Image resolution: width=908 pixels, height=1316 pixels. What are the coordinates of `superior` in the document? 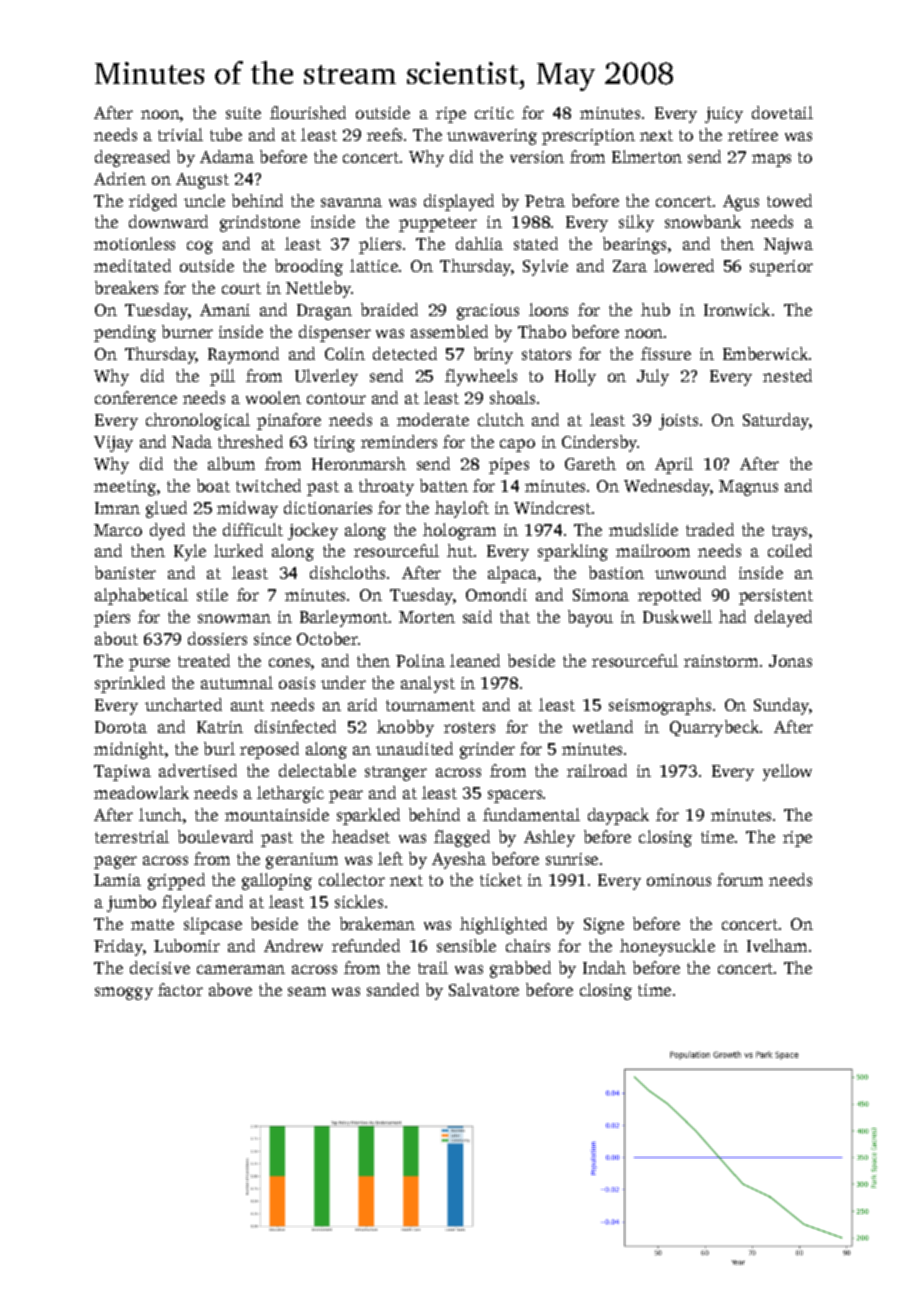 It's located at (781, 268).
